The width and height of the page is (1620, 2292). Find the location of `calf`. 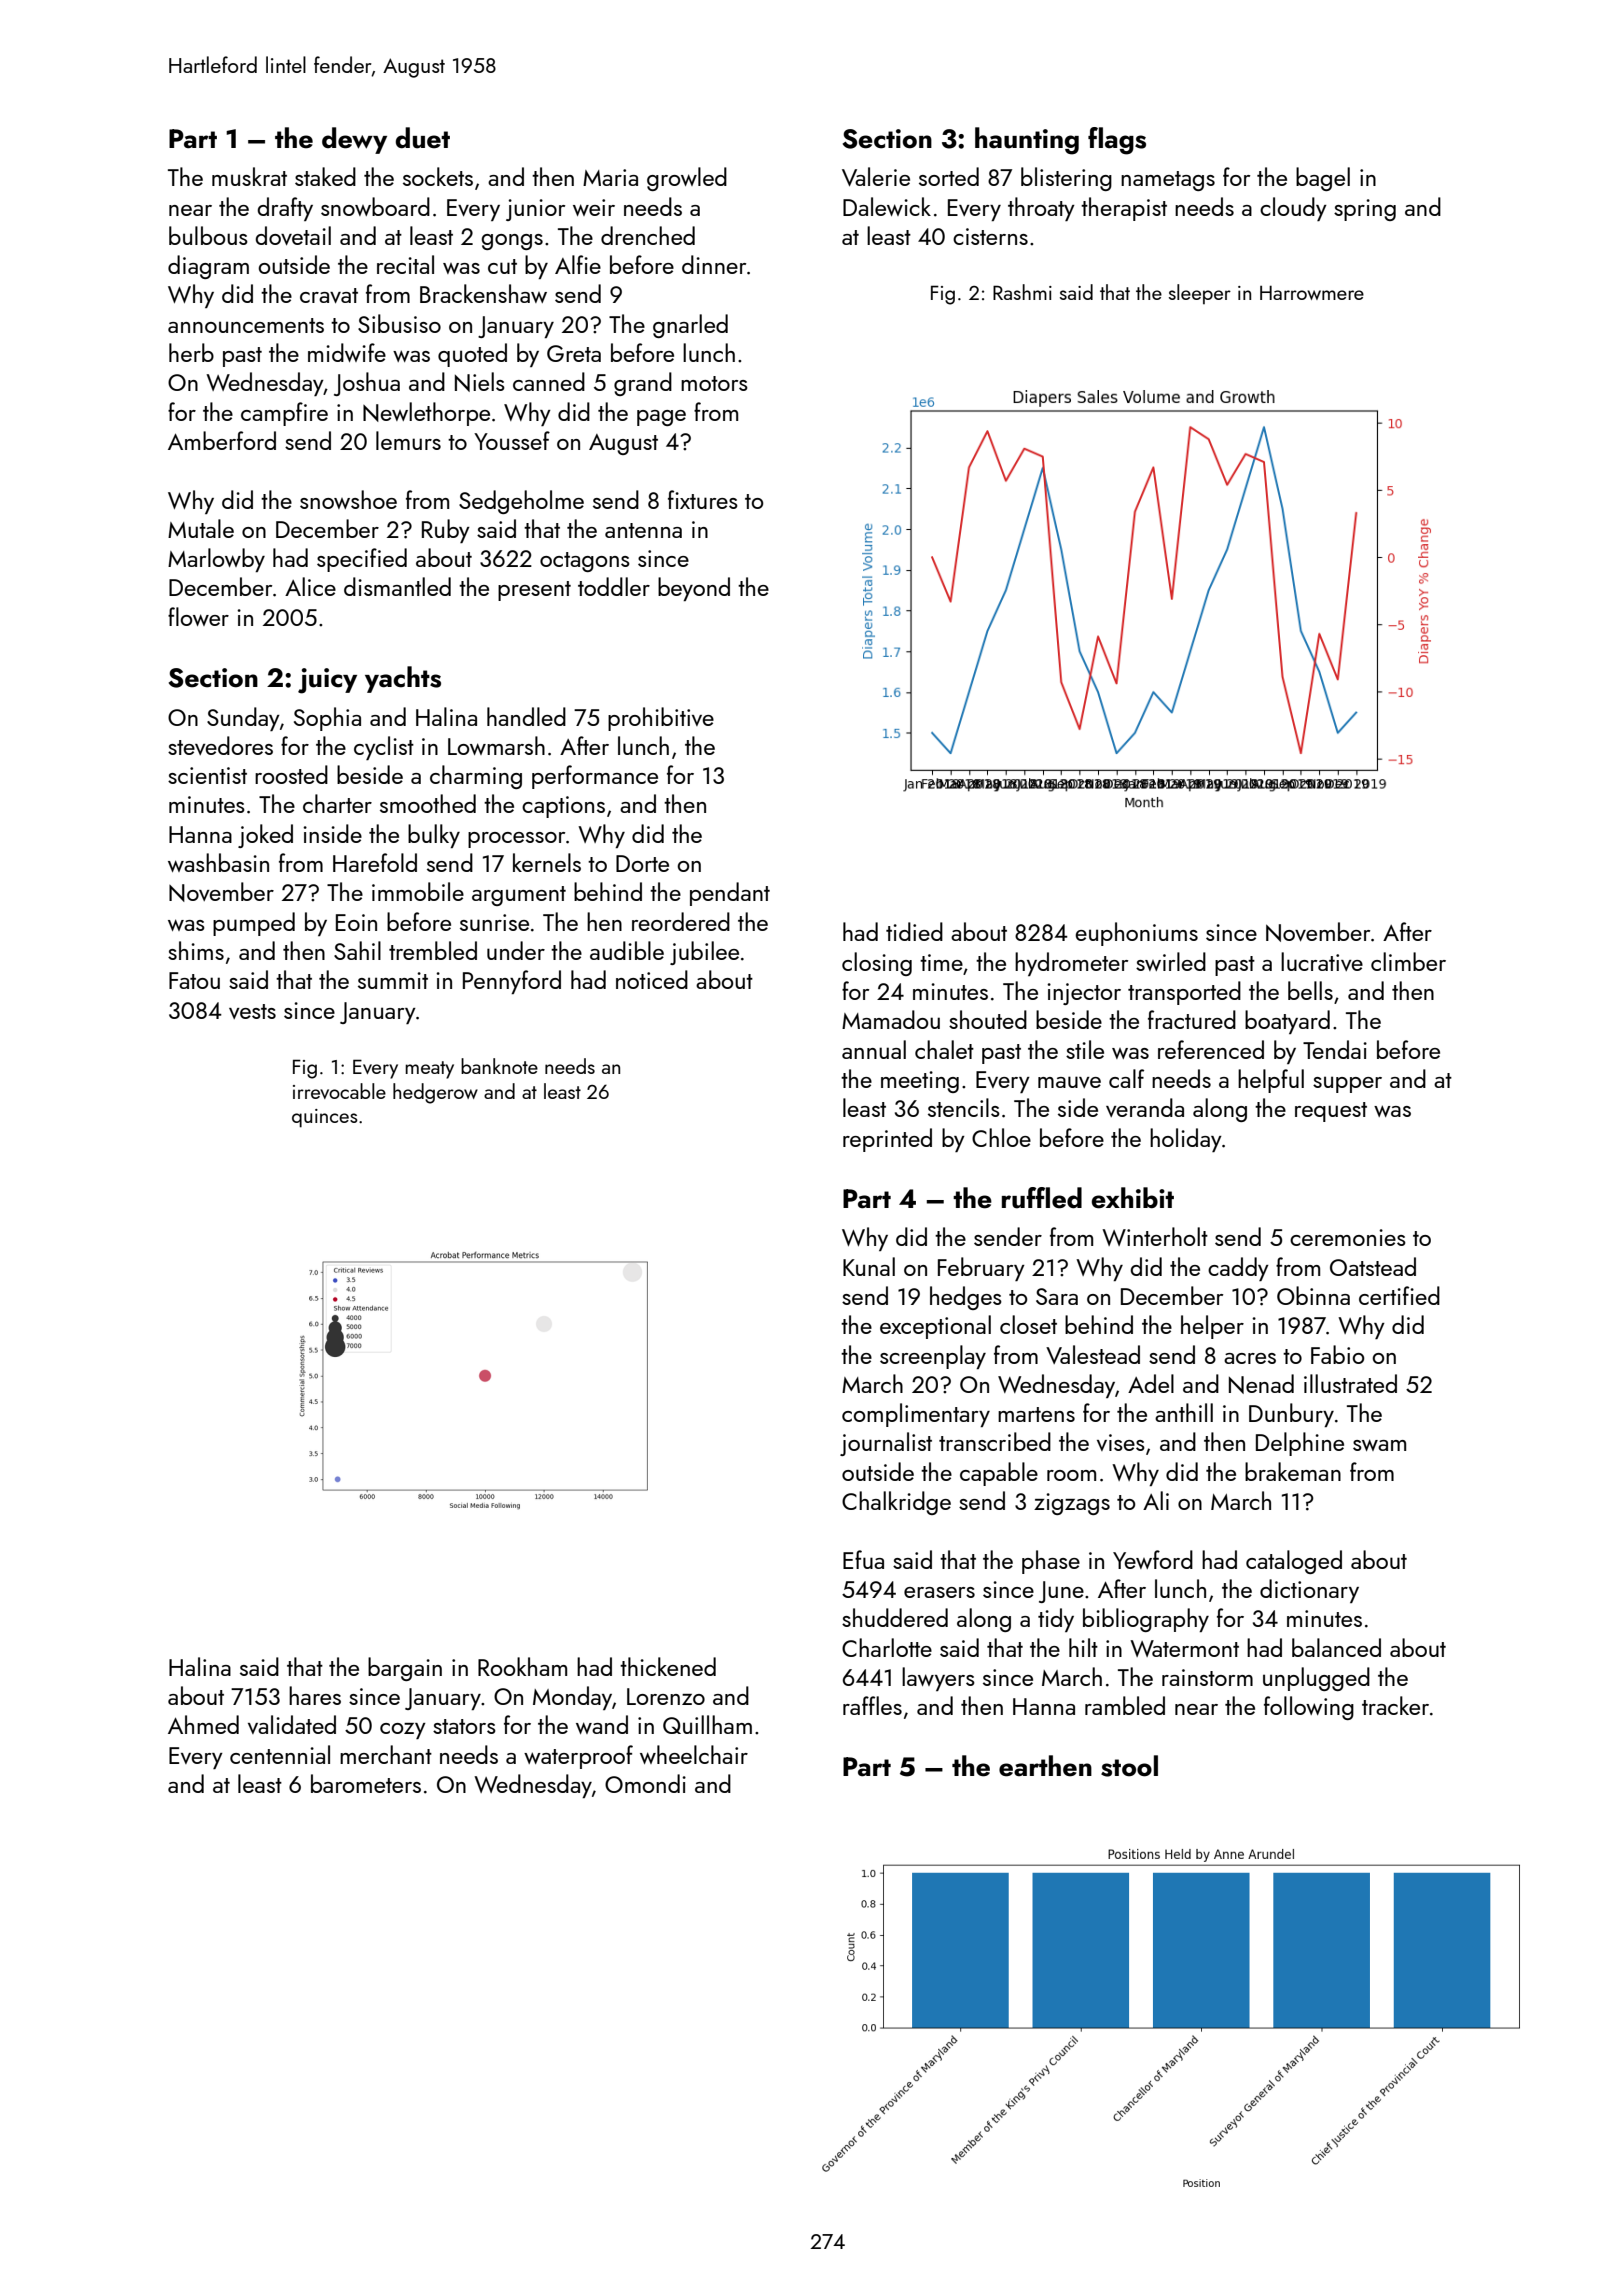

calf is located at coordinates (1126, 1078).
